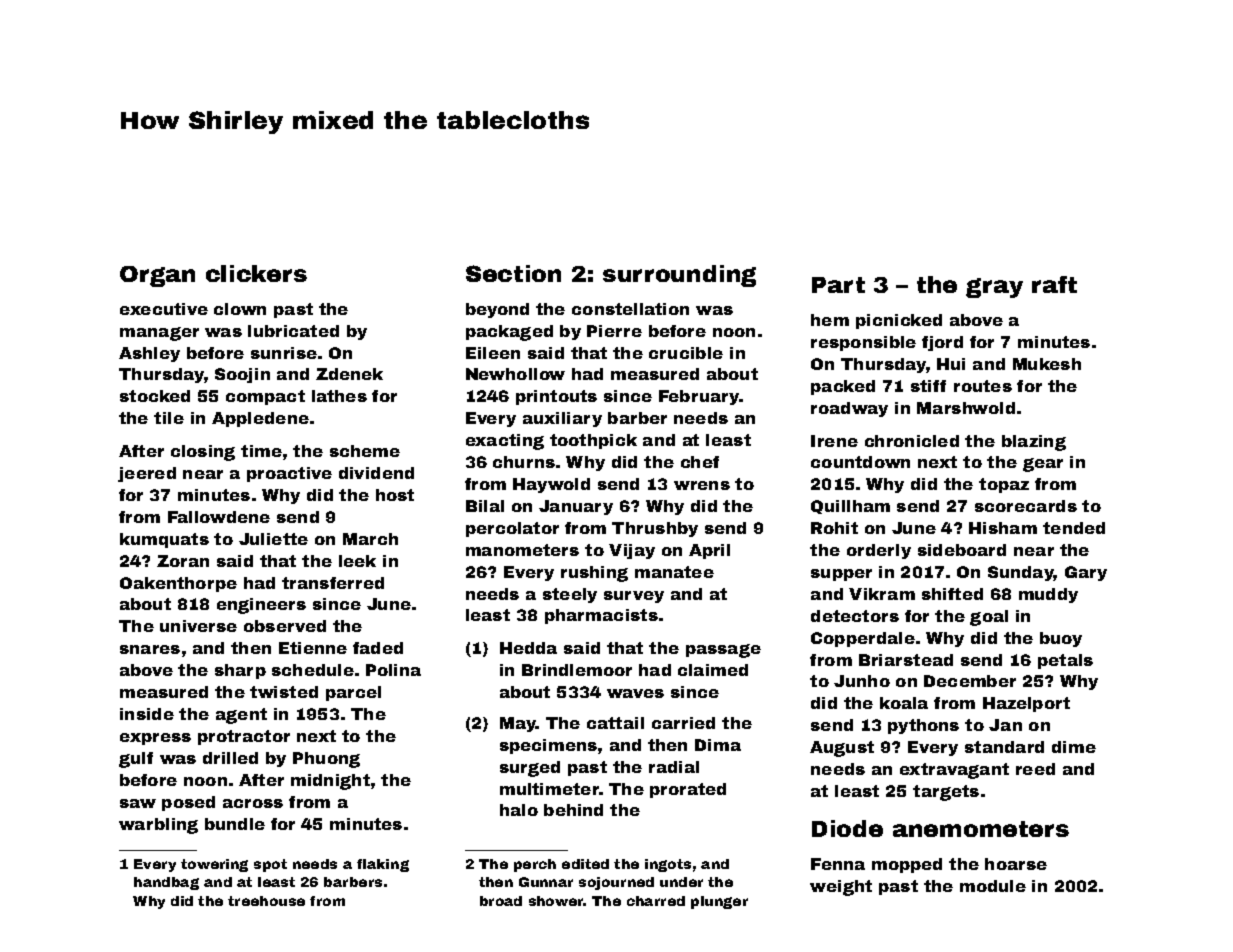 This page has width=1233, height=952. What do you see at coordinates (166, 883) in the page?
I see `handbag` at bounding box center [166, 883].
